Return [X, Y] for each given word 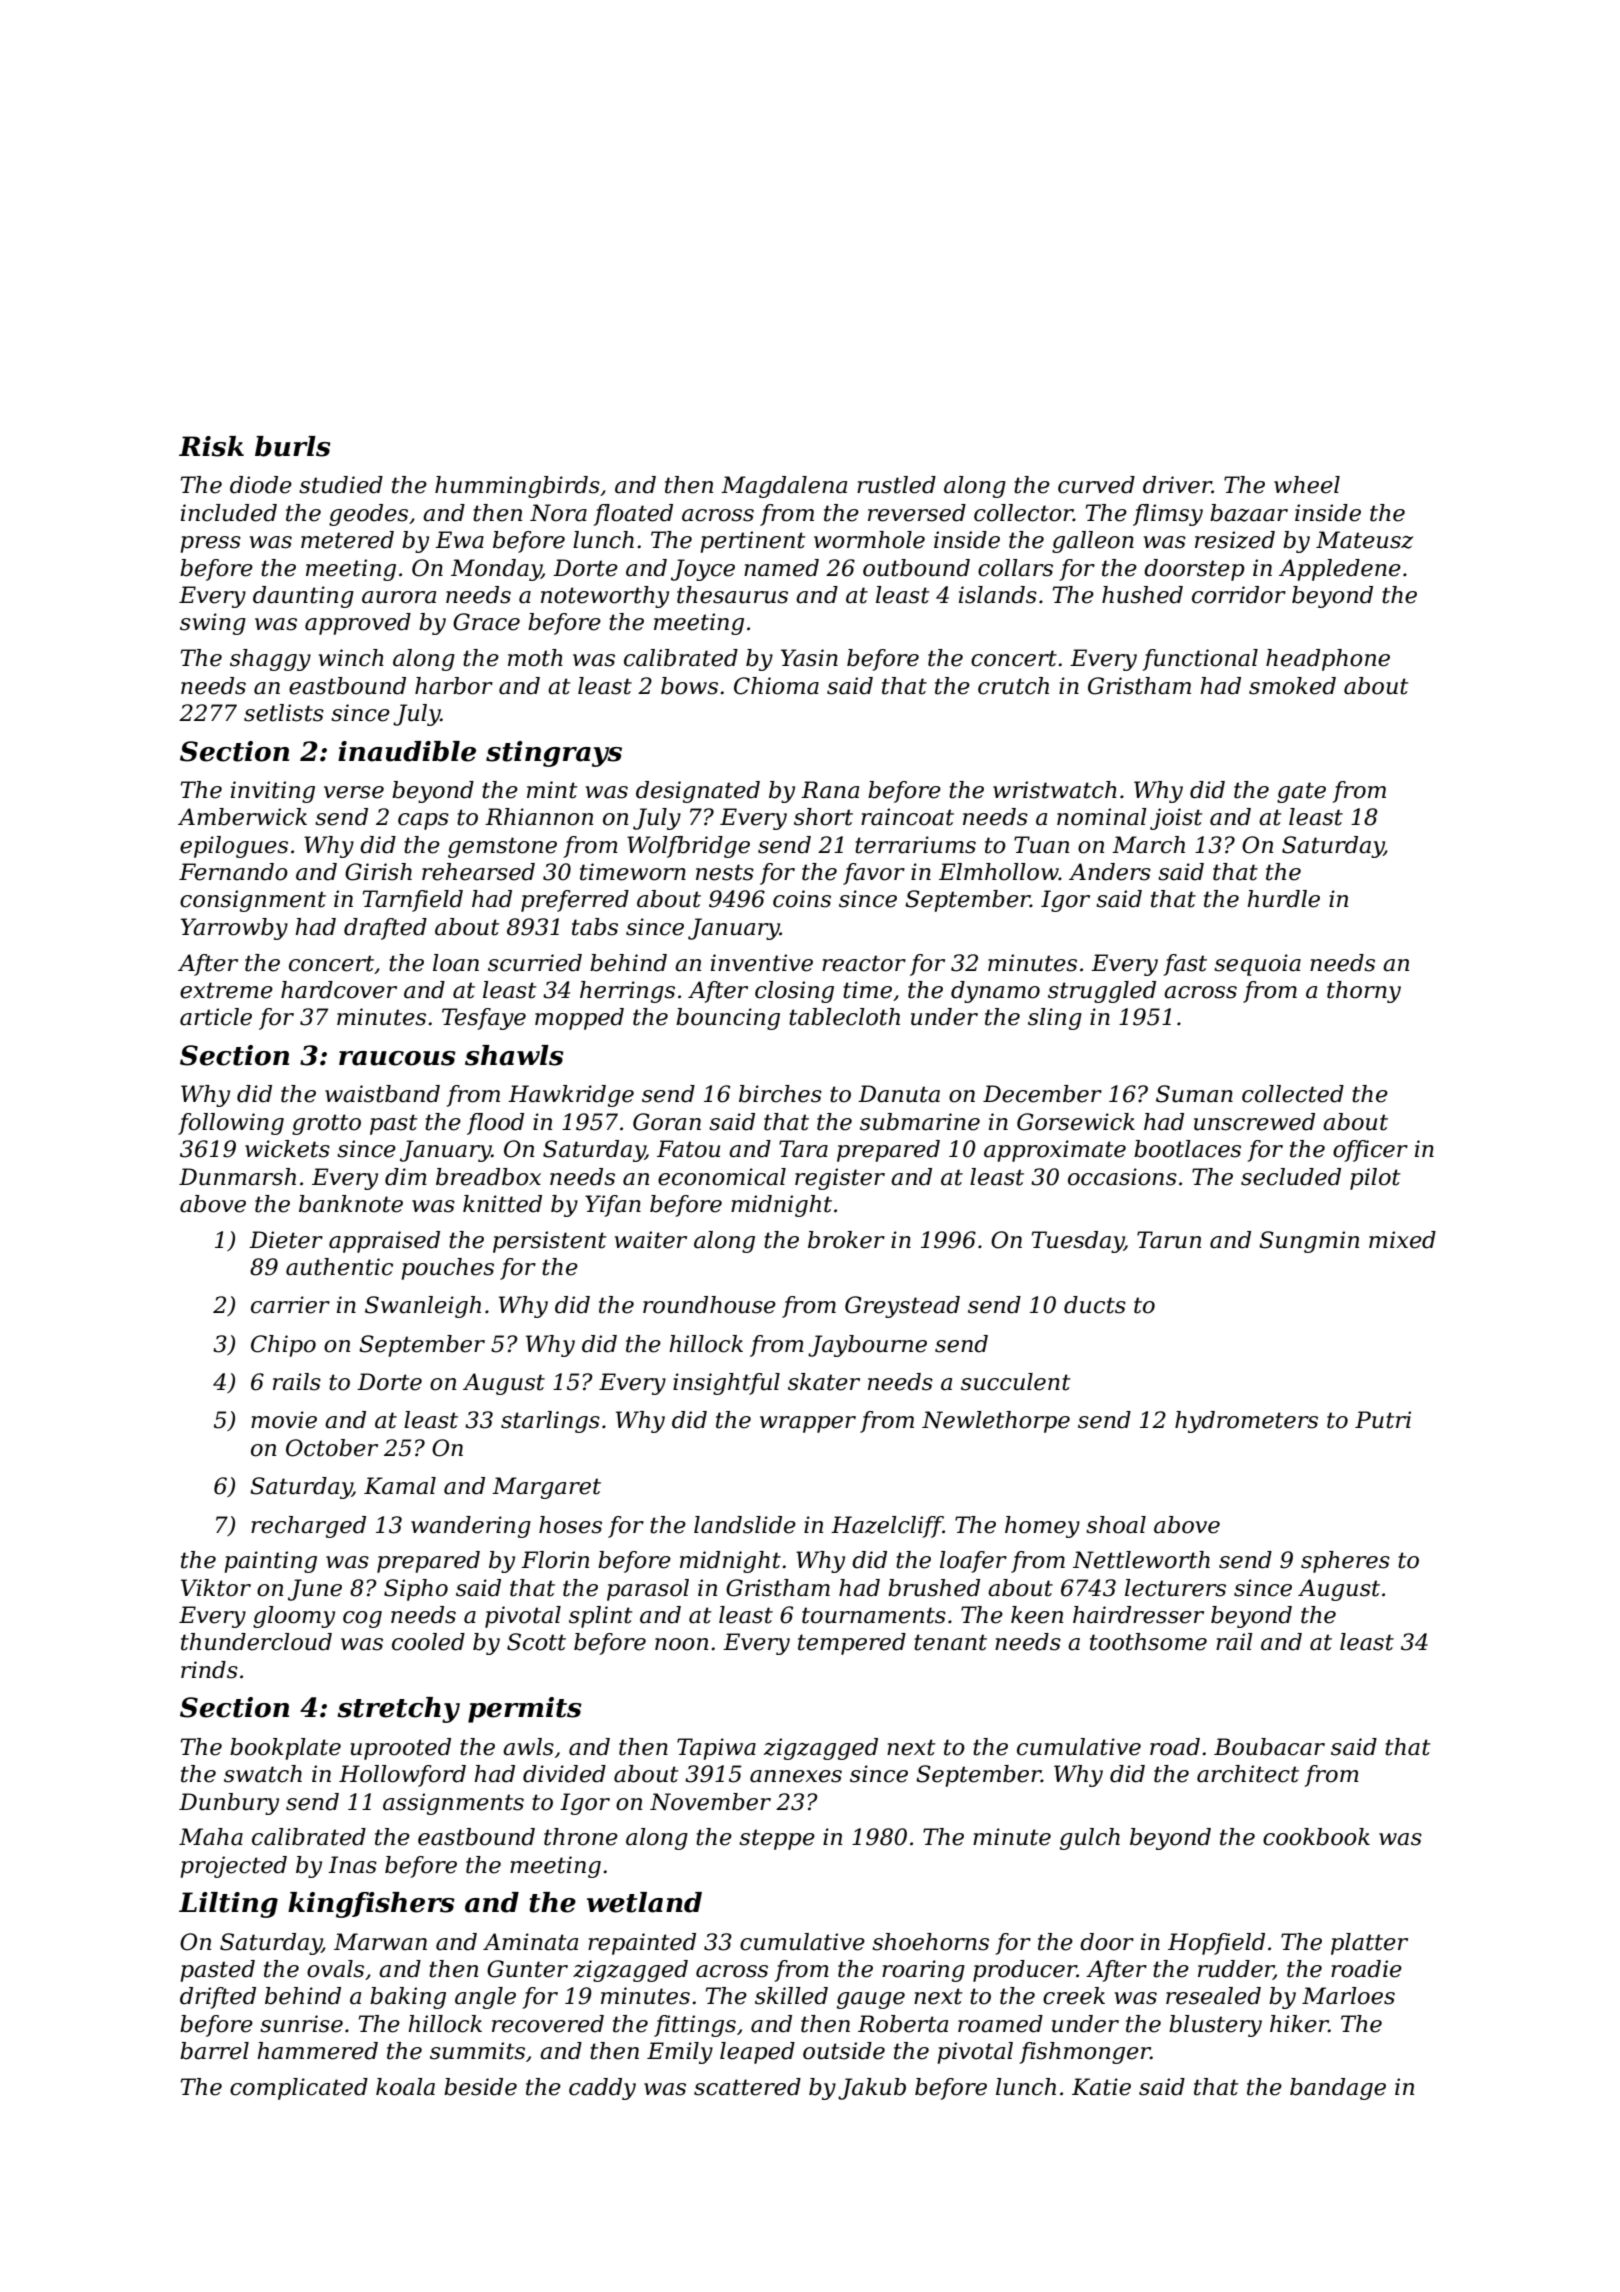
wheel [1307, 485]
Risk [211, 446]
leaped [757, 2053]
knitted [502, 1204]
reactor [864, 963]
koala [405, 2087]
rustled [896, 485]
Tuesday [1078, 1242]
